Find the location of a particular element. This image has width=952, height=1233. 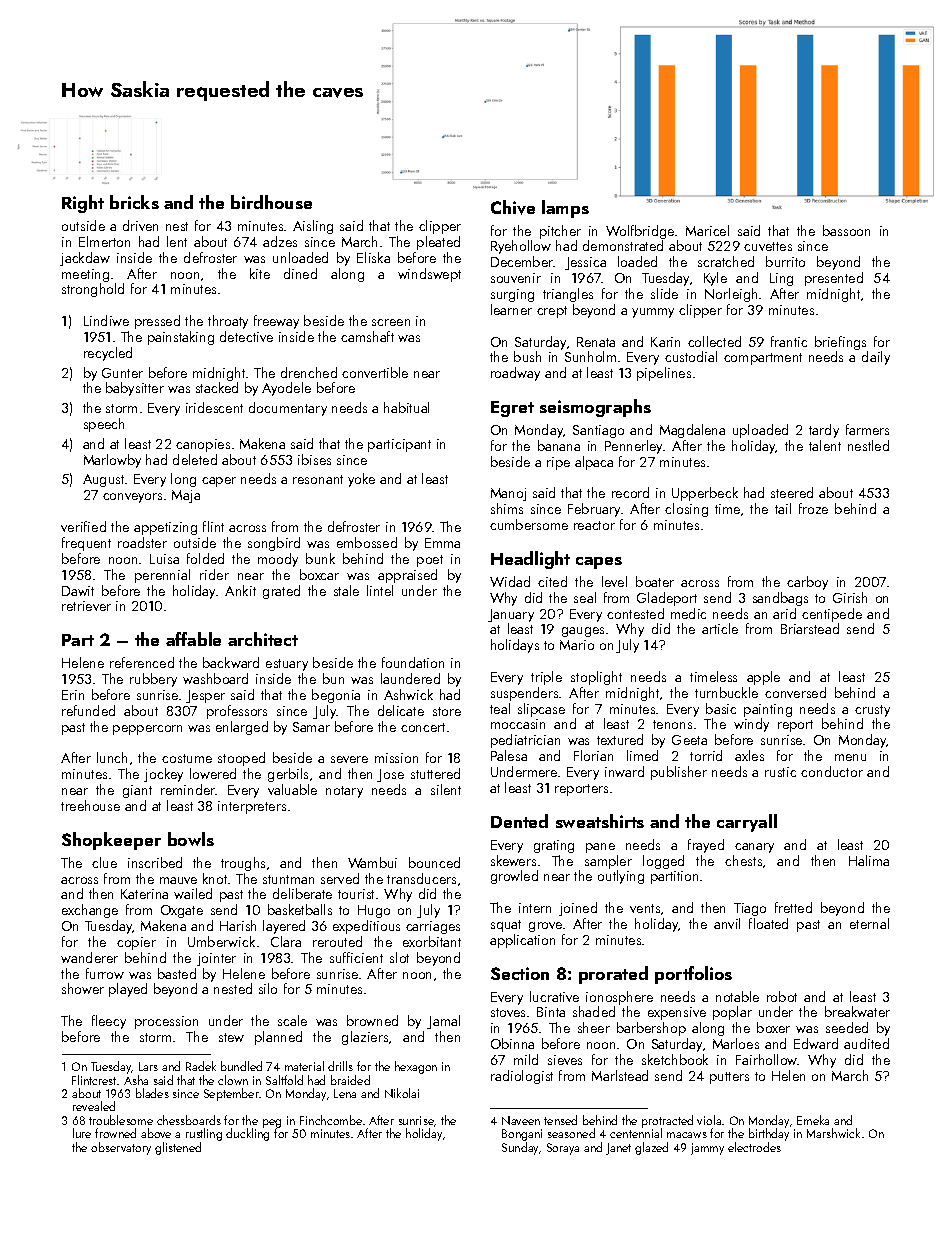

birdhouse is located at coordinates (271, 202).
